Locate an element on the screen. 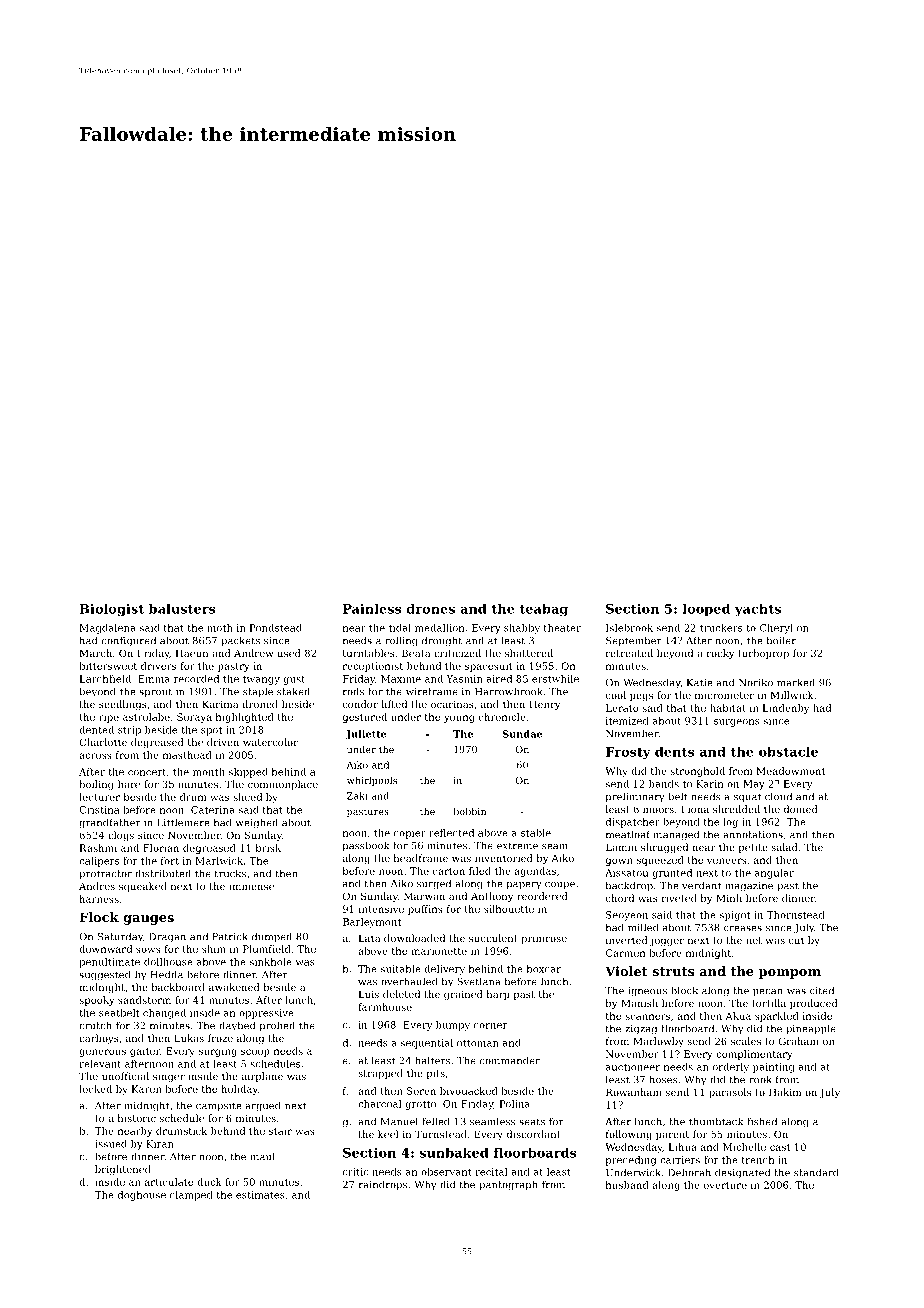 The height and width of the screenshot is (1308, 924). Frosty is located at coordinates (628, 753).
